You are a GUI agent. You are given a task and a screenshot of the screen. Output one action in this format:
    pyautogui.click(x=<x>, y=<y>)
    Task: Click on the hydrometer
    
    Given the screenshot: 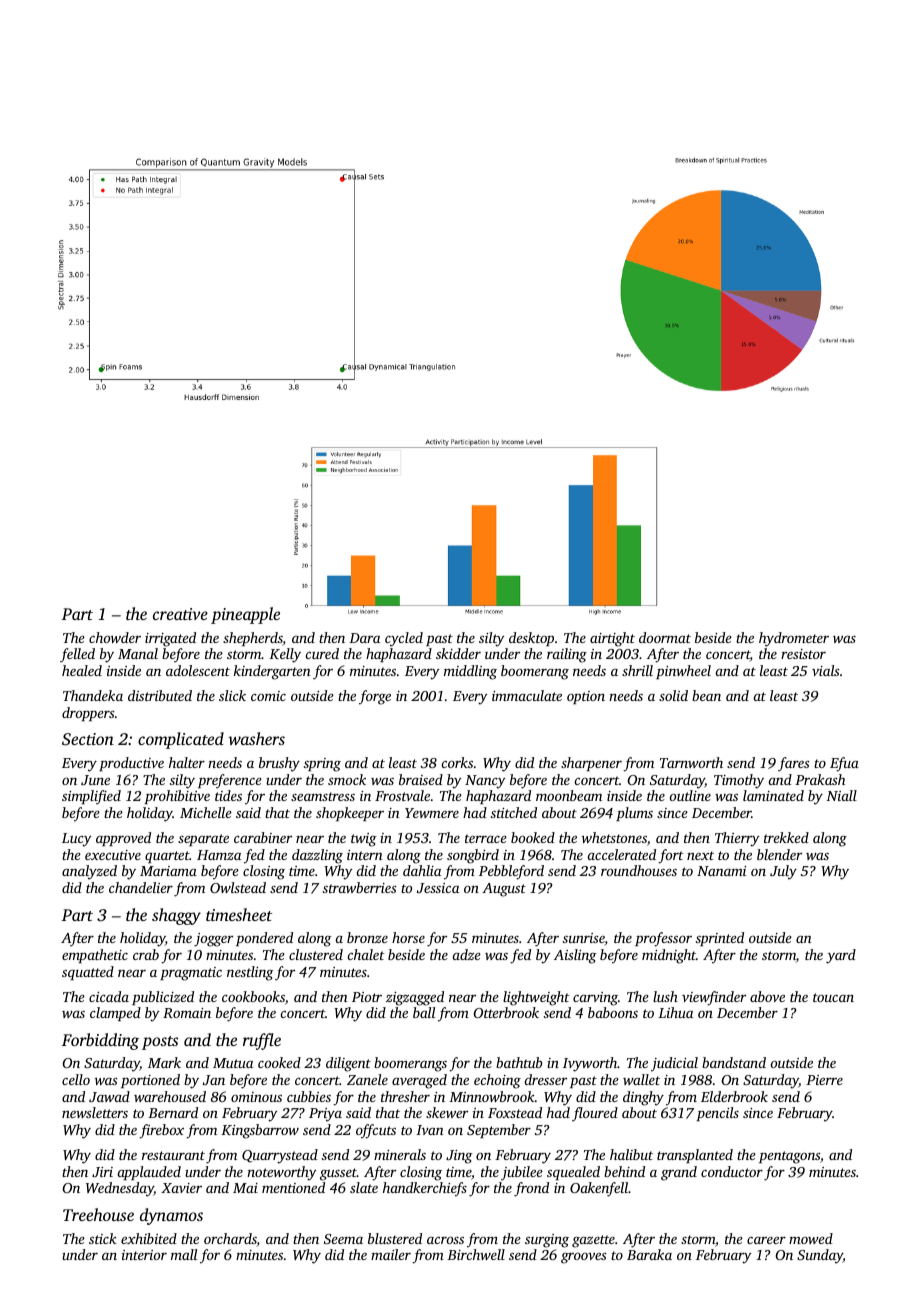 What is the action you would take?
    pyautogui.click(x=794, y=639)
